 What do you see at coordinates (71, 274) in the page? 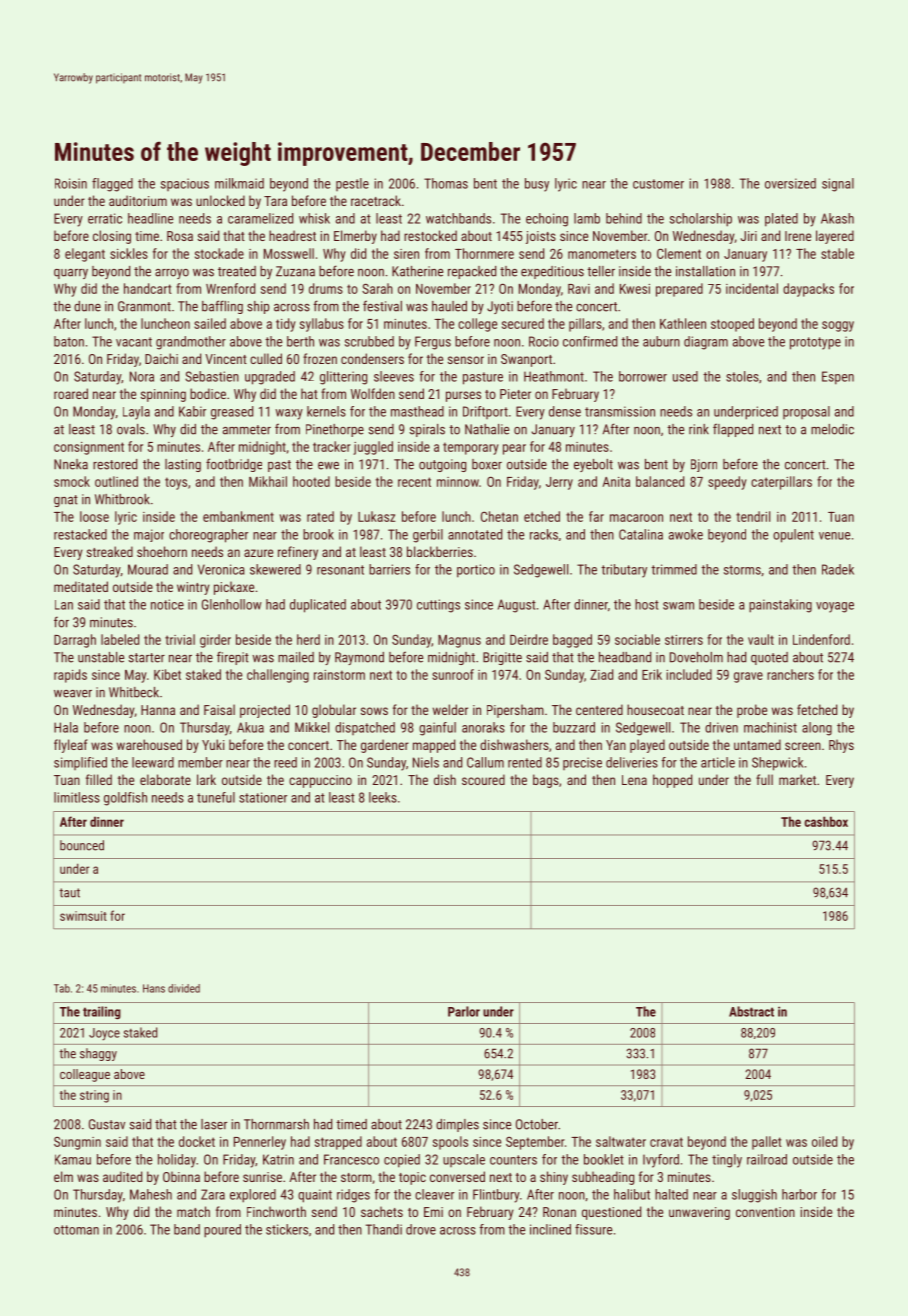
I see `quarry` at bounding box center [71, 274].
